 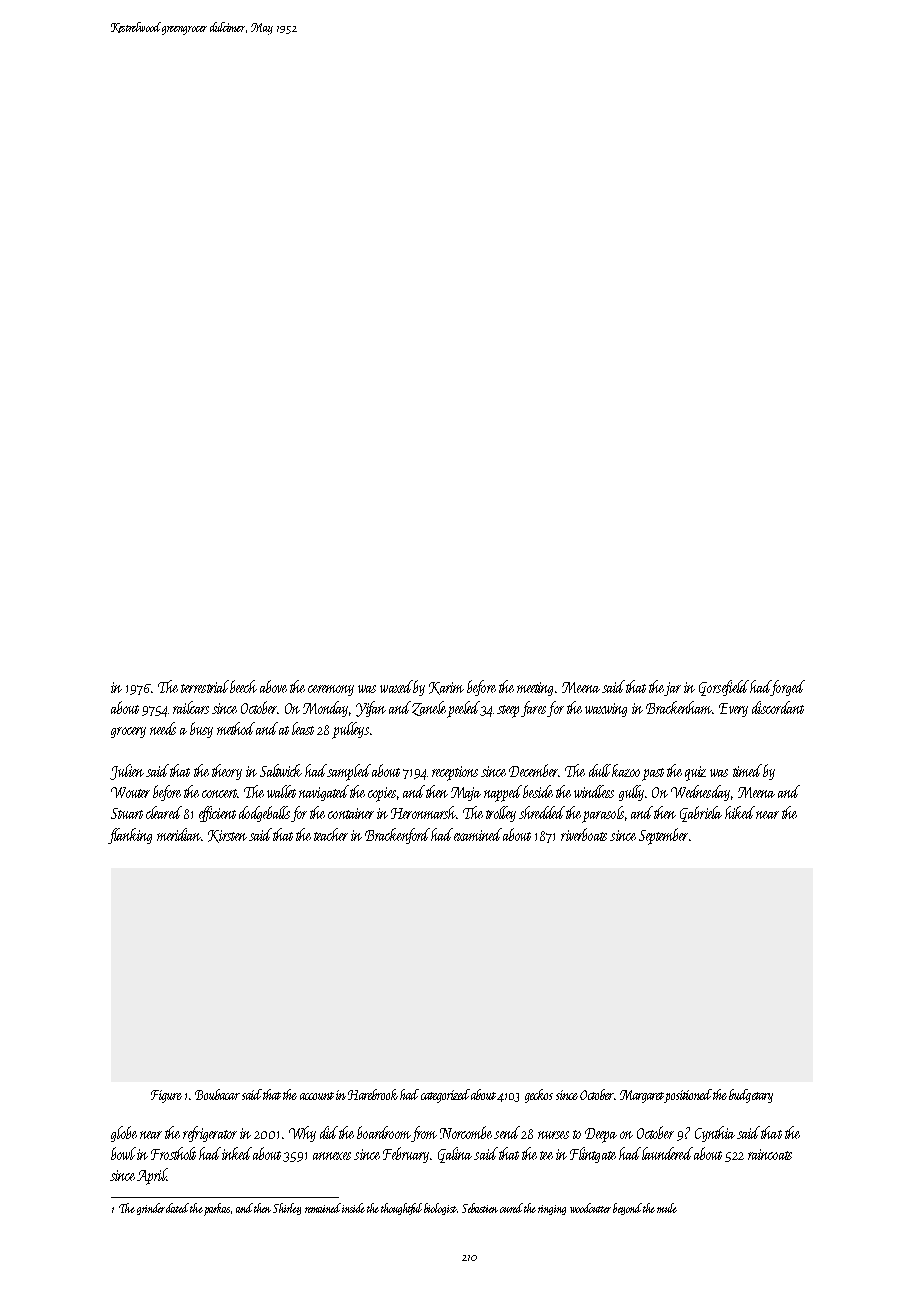 I want to click on examined, so click(x=478, y=834).
